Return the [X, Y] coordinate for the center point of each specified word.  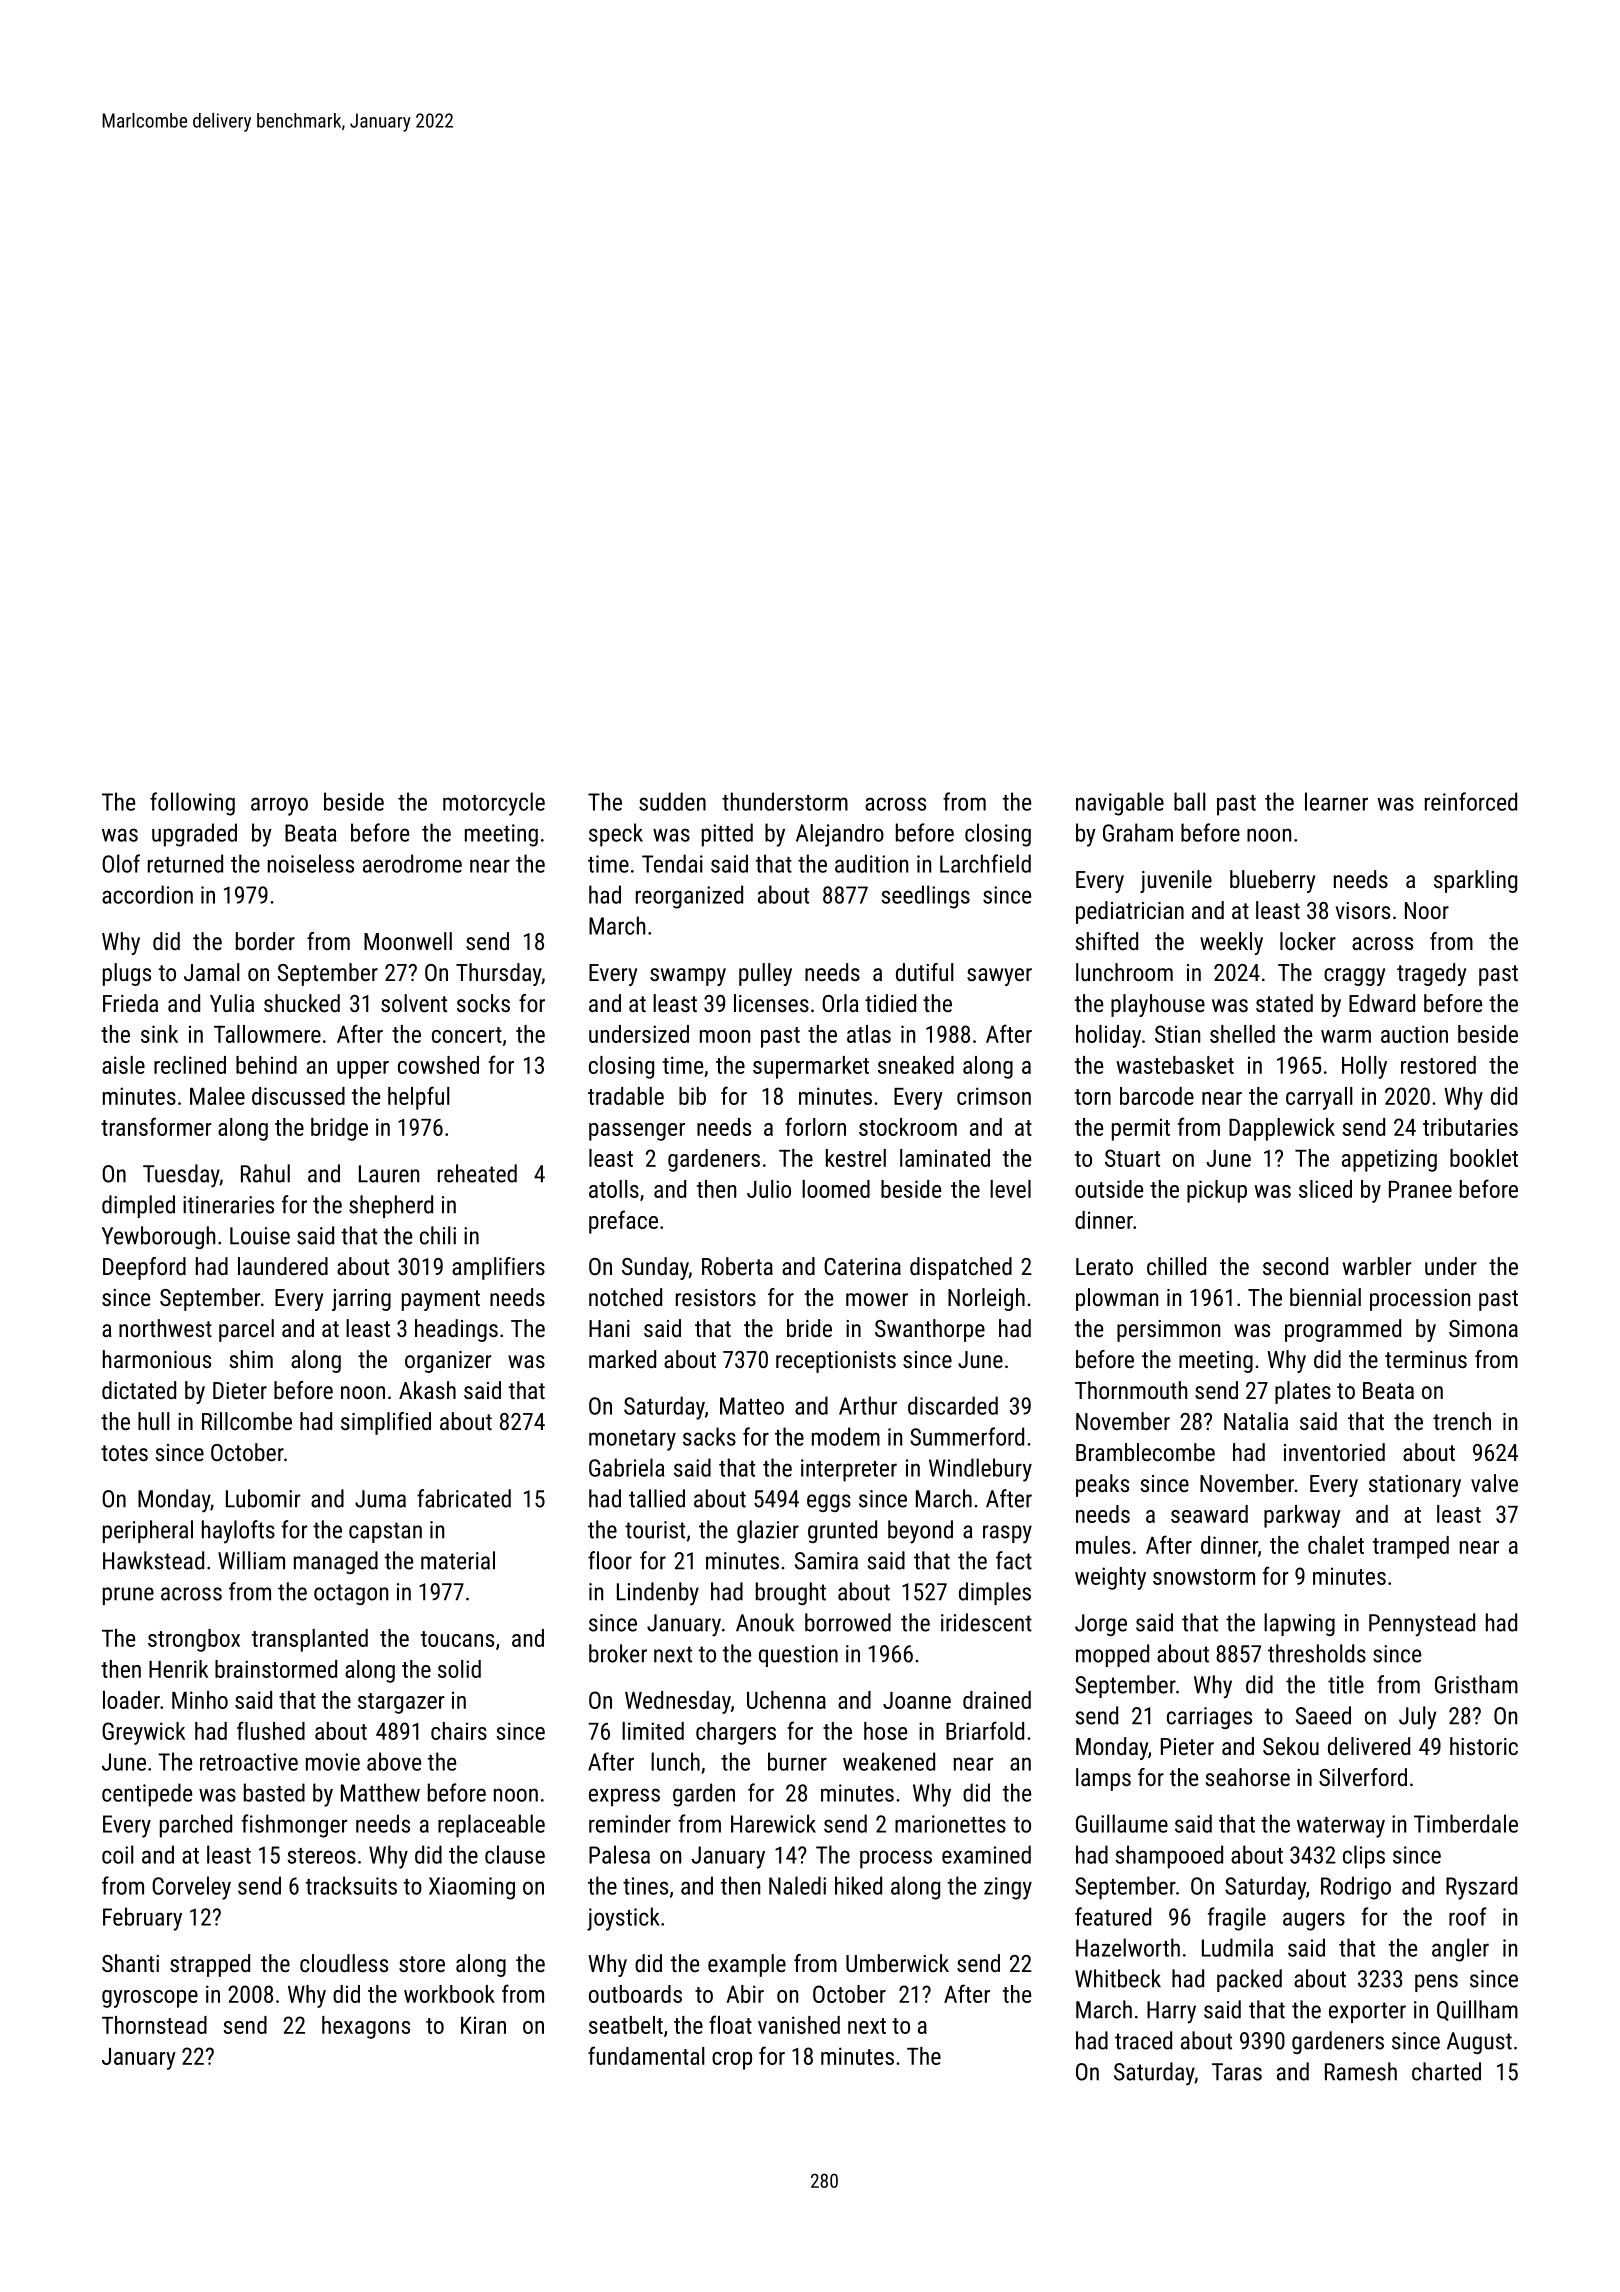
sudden [672, 801]
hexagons [366, 2027]
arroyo [279, 806]
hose [885, 1731]
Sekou [1291, 1746]
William [251, 1560]
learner [1336, 801]
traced [1143, 2040]
